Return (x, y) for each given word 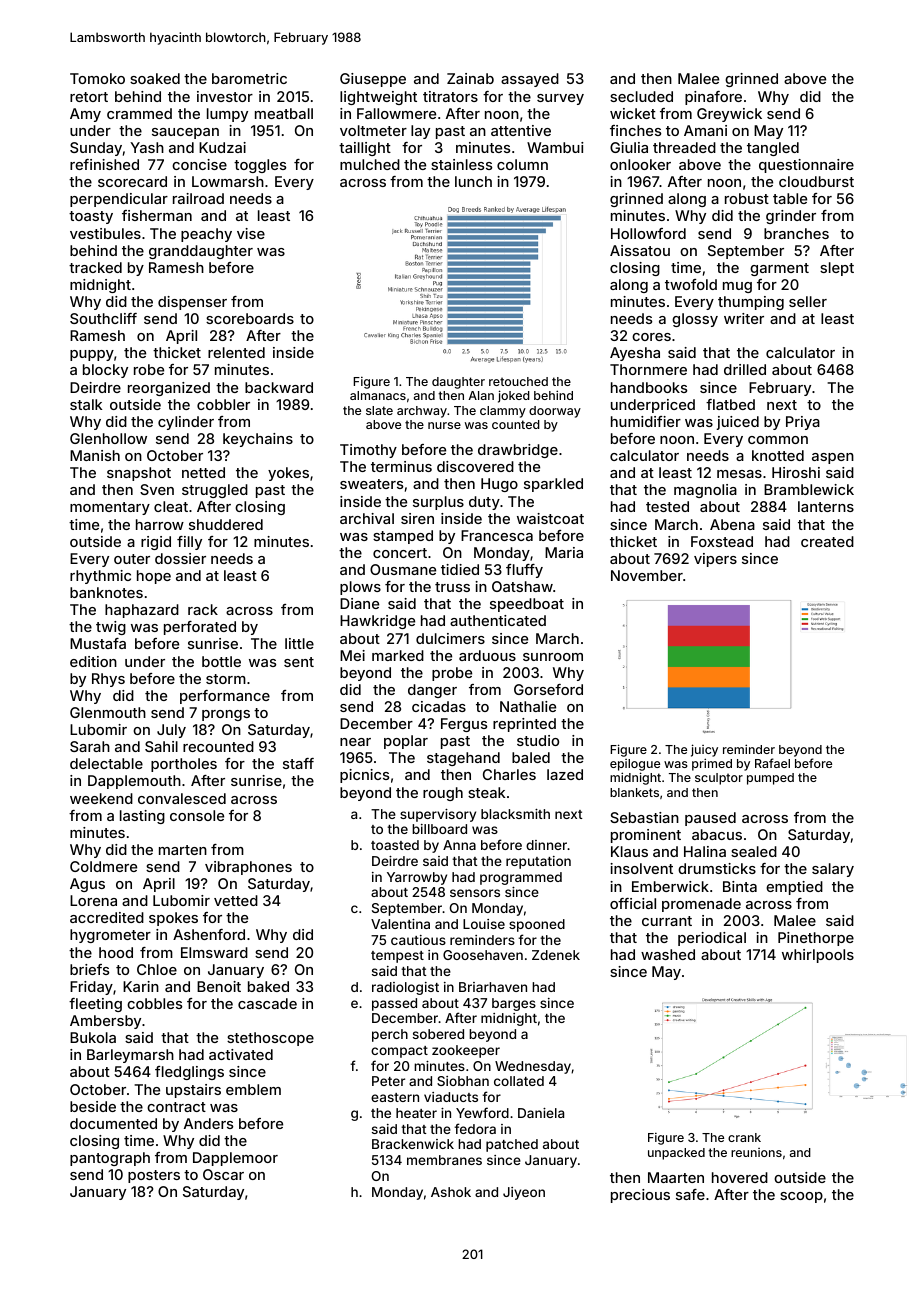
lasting (142, 817)
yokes (288, 474)
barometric (249, 78)
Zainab (470, 78)
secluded (641, 96)
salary (833, 870)
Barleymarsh (130, 1056)
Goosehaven (483, 955)
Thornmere (648, 369)
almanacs (378, 395)
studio (538, 740)
